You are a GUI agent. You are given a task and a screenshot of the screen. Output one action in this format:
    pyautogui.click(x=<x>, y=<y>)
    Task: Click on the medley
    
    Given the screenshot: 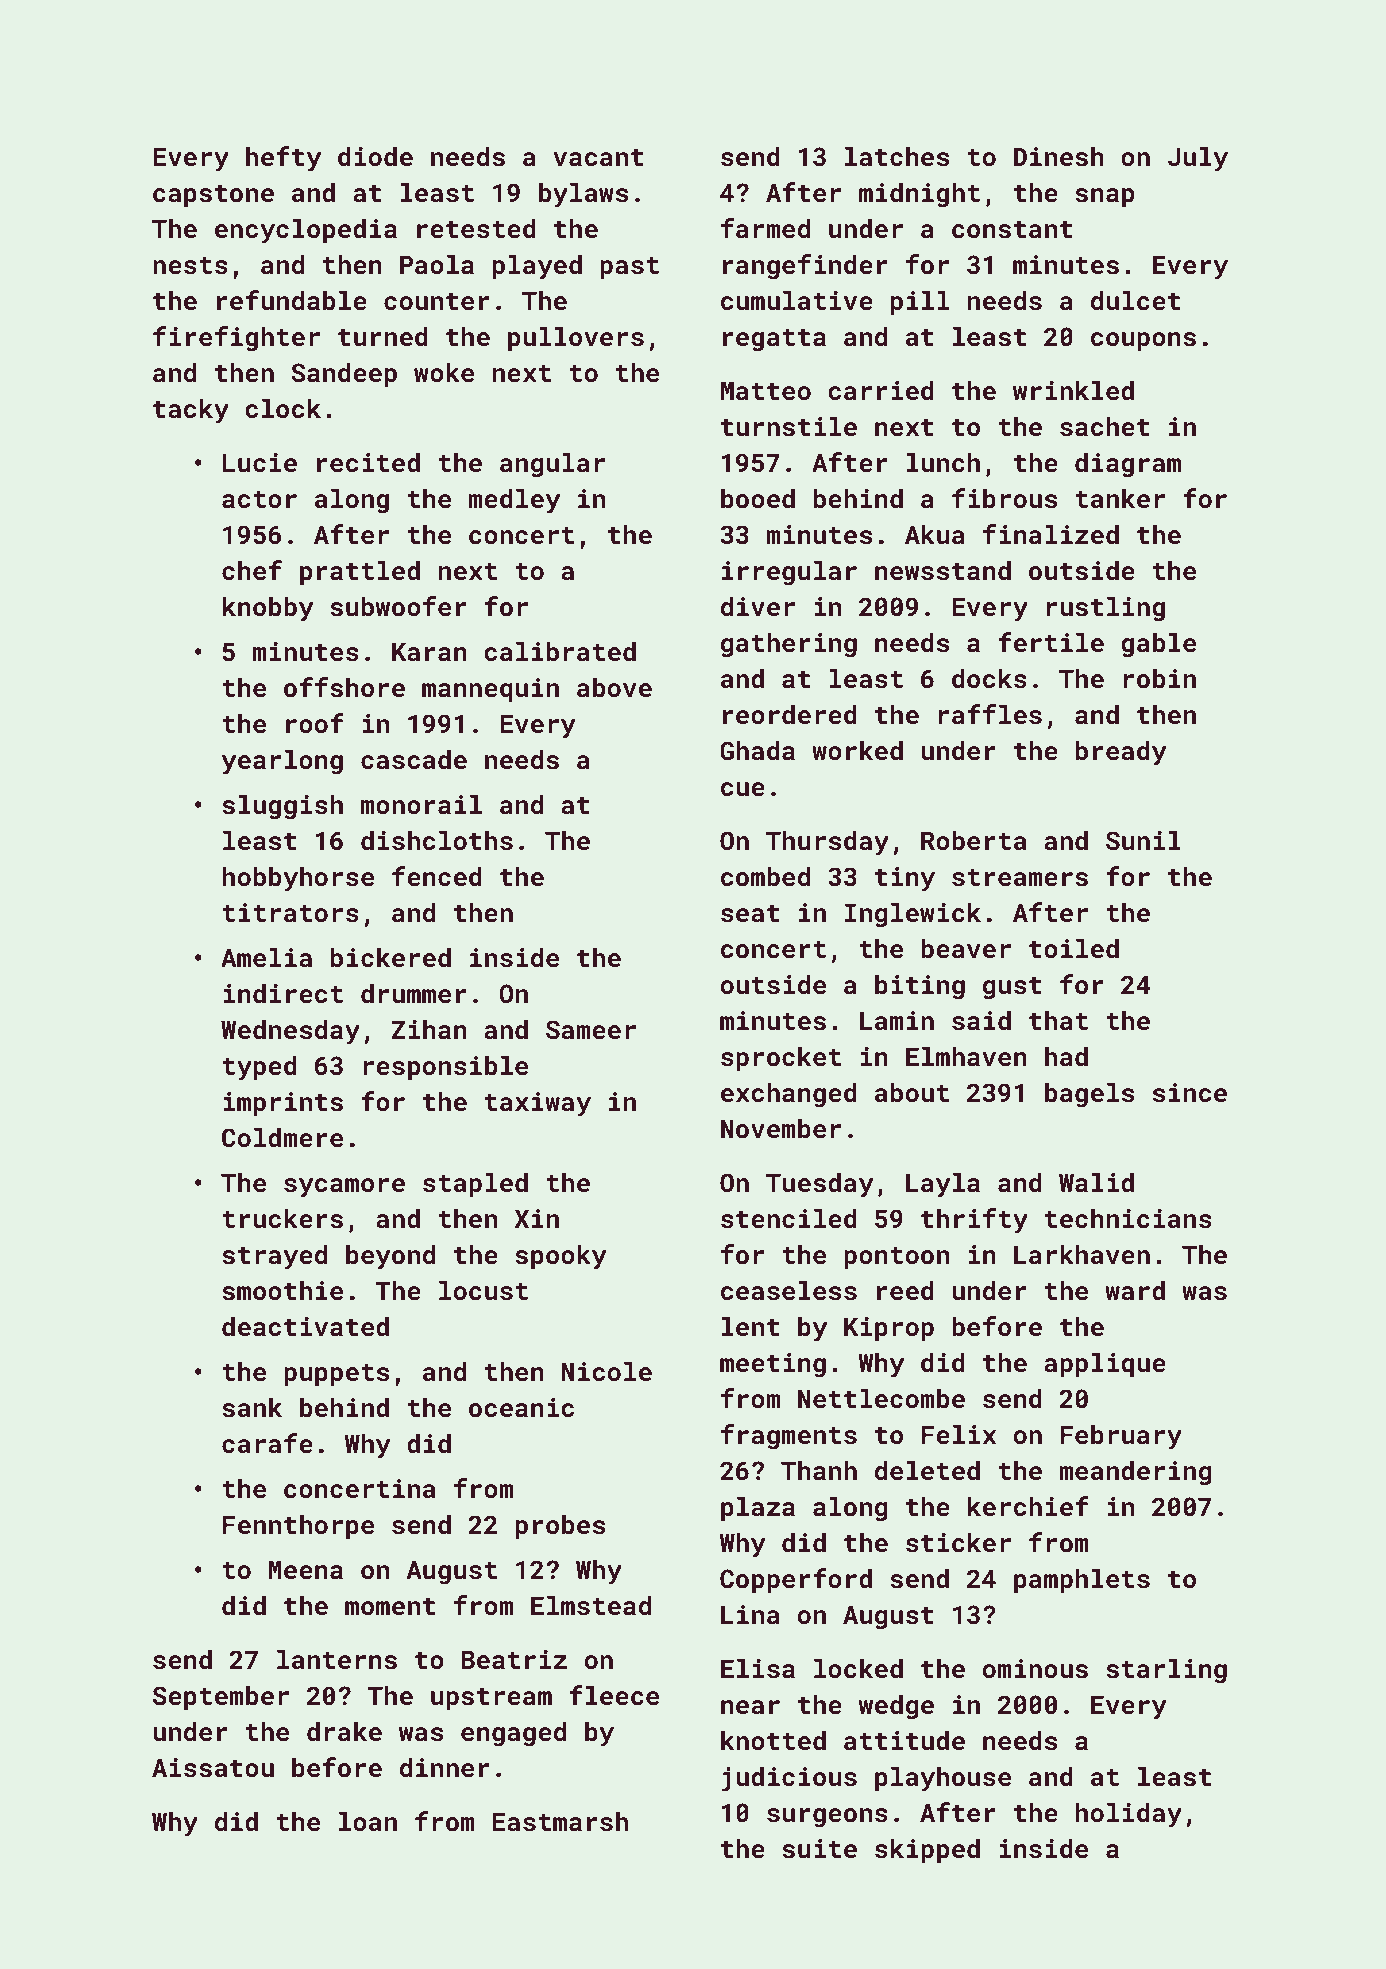 What is the action you would take?
    pyautogui.click(x=514, y=501)
